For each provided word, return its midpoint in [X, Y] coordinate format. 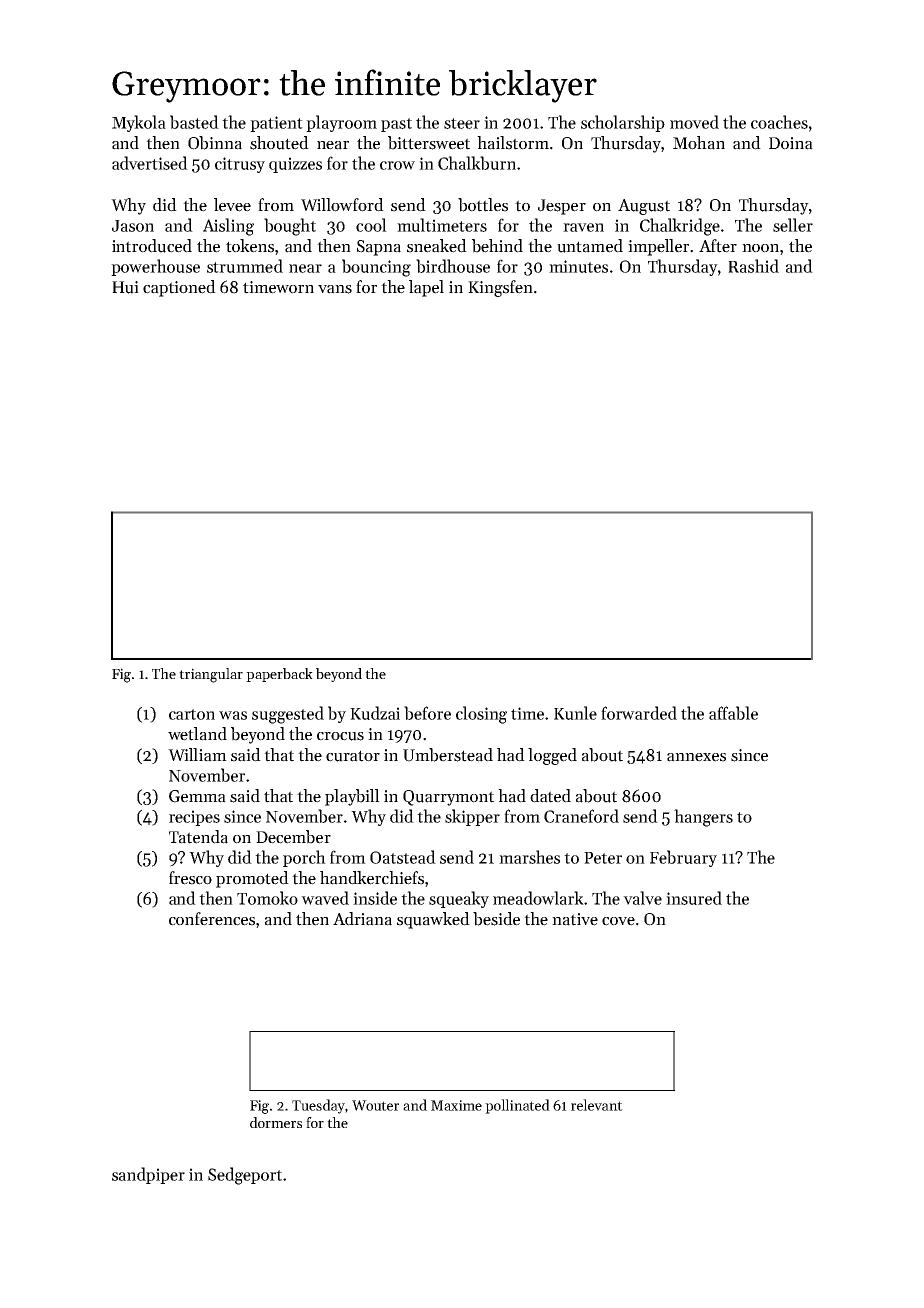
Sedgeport [245, 1176]
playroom [341, 123]
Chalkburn [477, 163]
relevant [597, 1105]
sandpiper [148, 1175]
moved [694, 122]
